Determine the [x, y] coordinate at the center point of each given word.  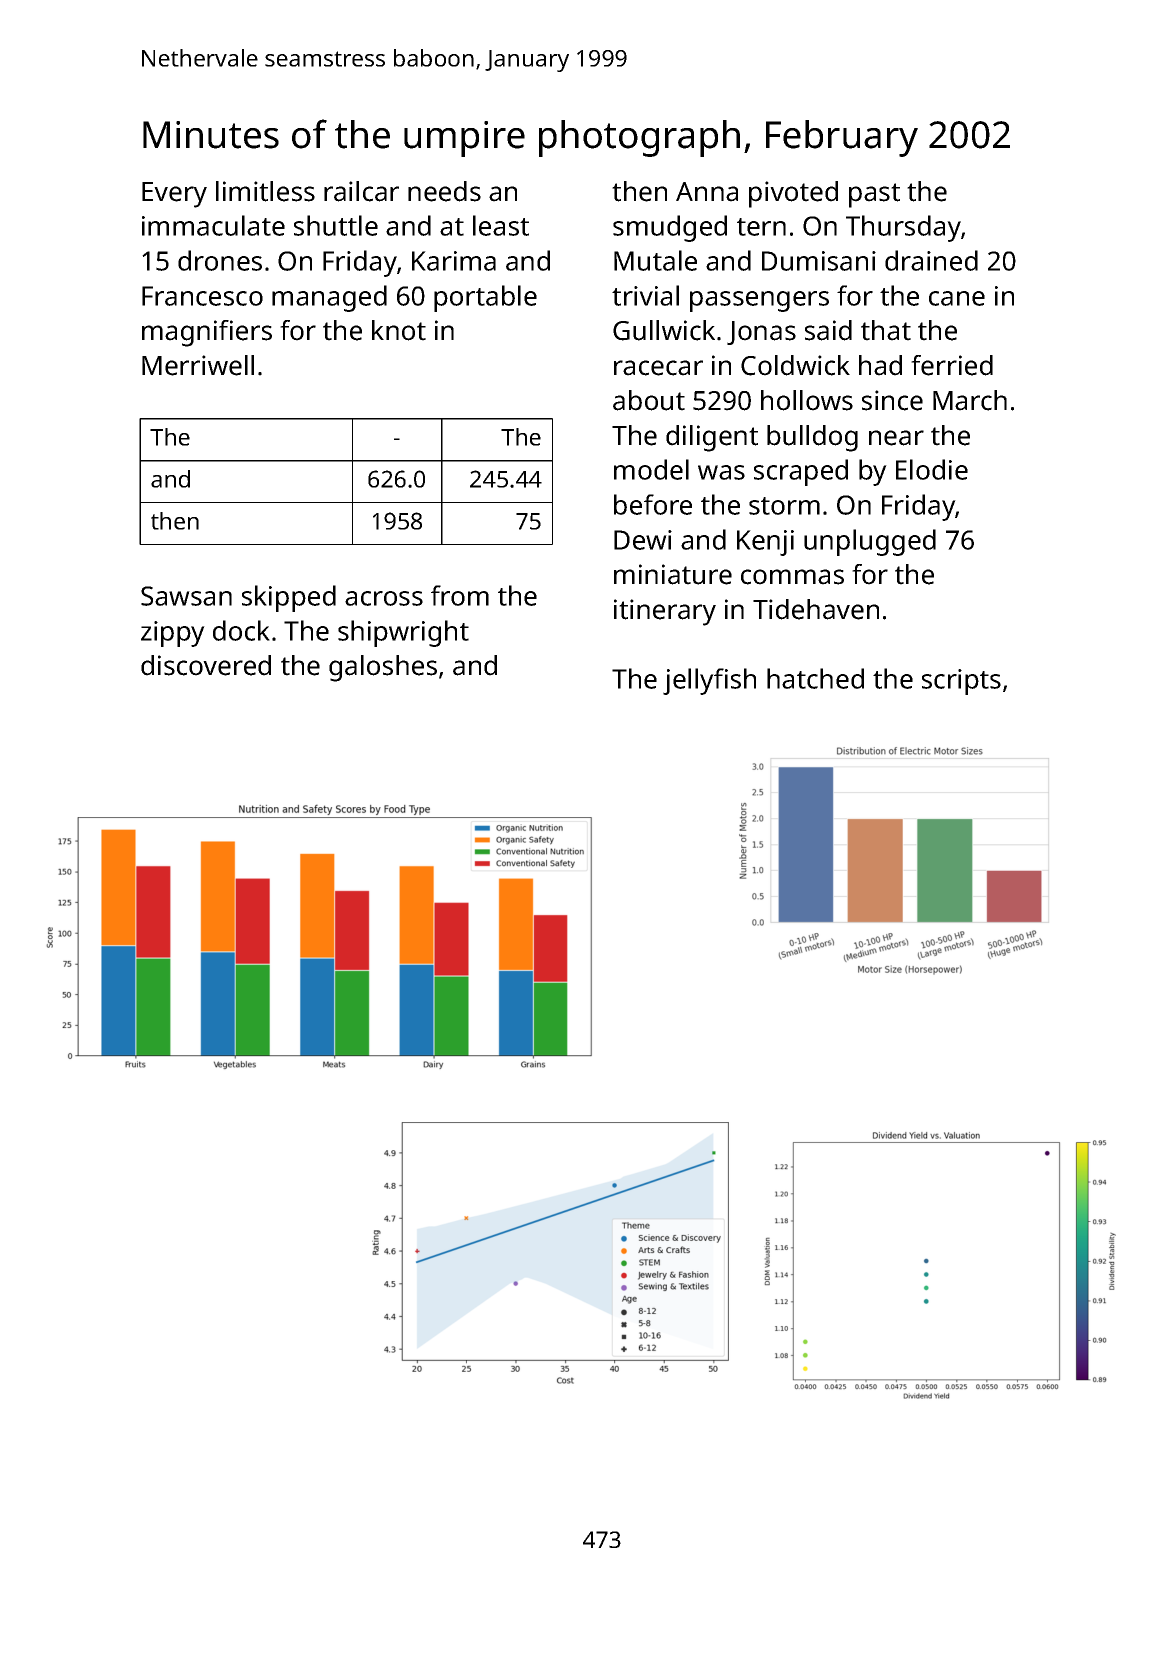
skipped [289, 598]
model [651, 469]
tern [761, 227]
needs [444, 191]
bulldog [812, 438]
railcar [361, 191]
